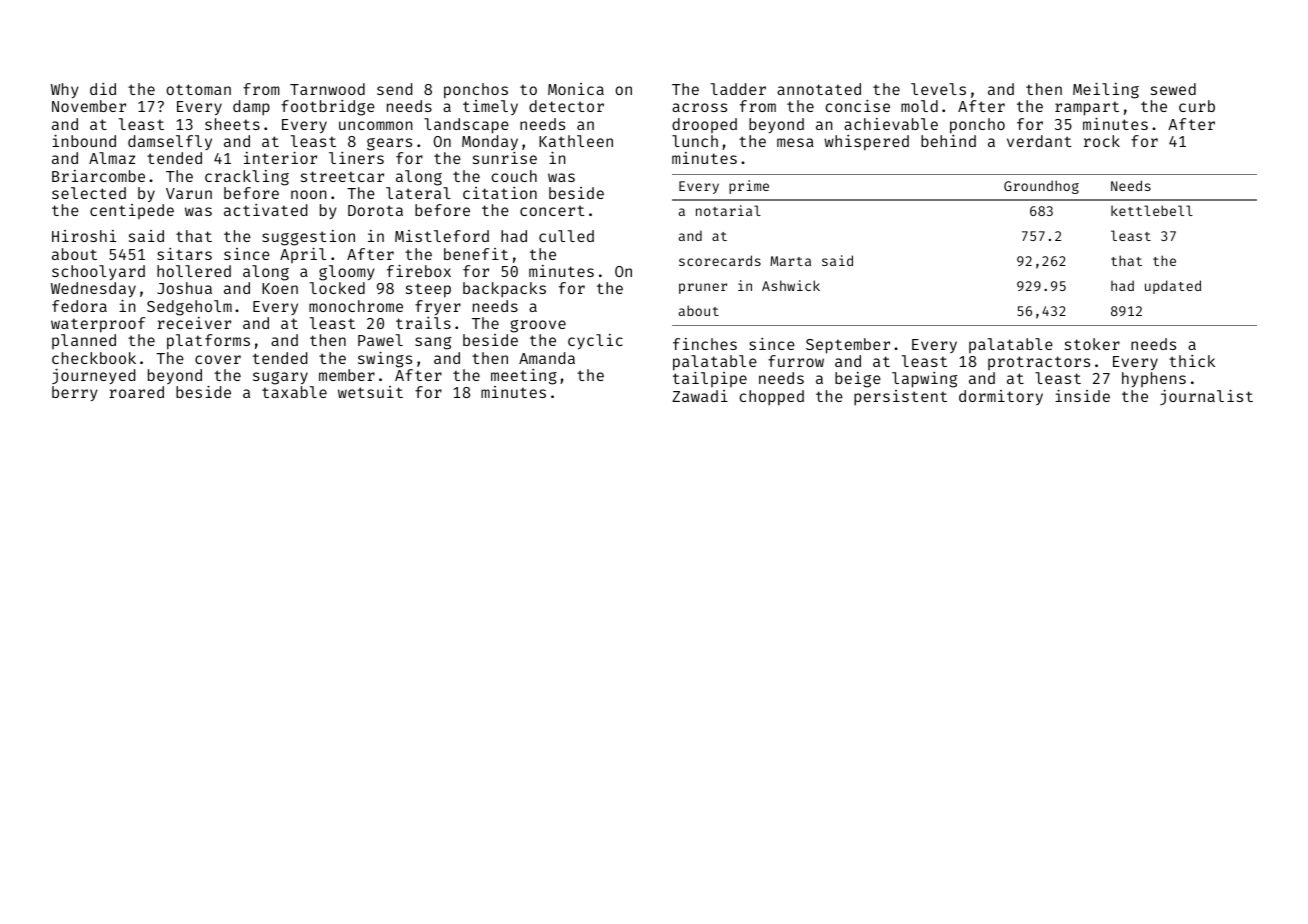  What do you see at coordinates (94, 358) in the screenshot?
I see `checkbook` at bounding box center [94, 358].
